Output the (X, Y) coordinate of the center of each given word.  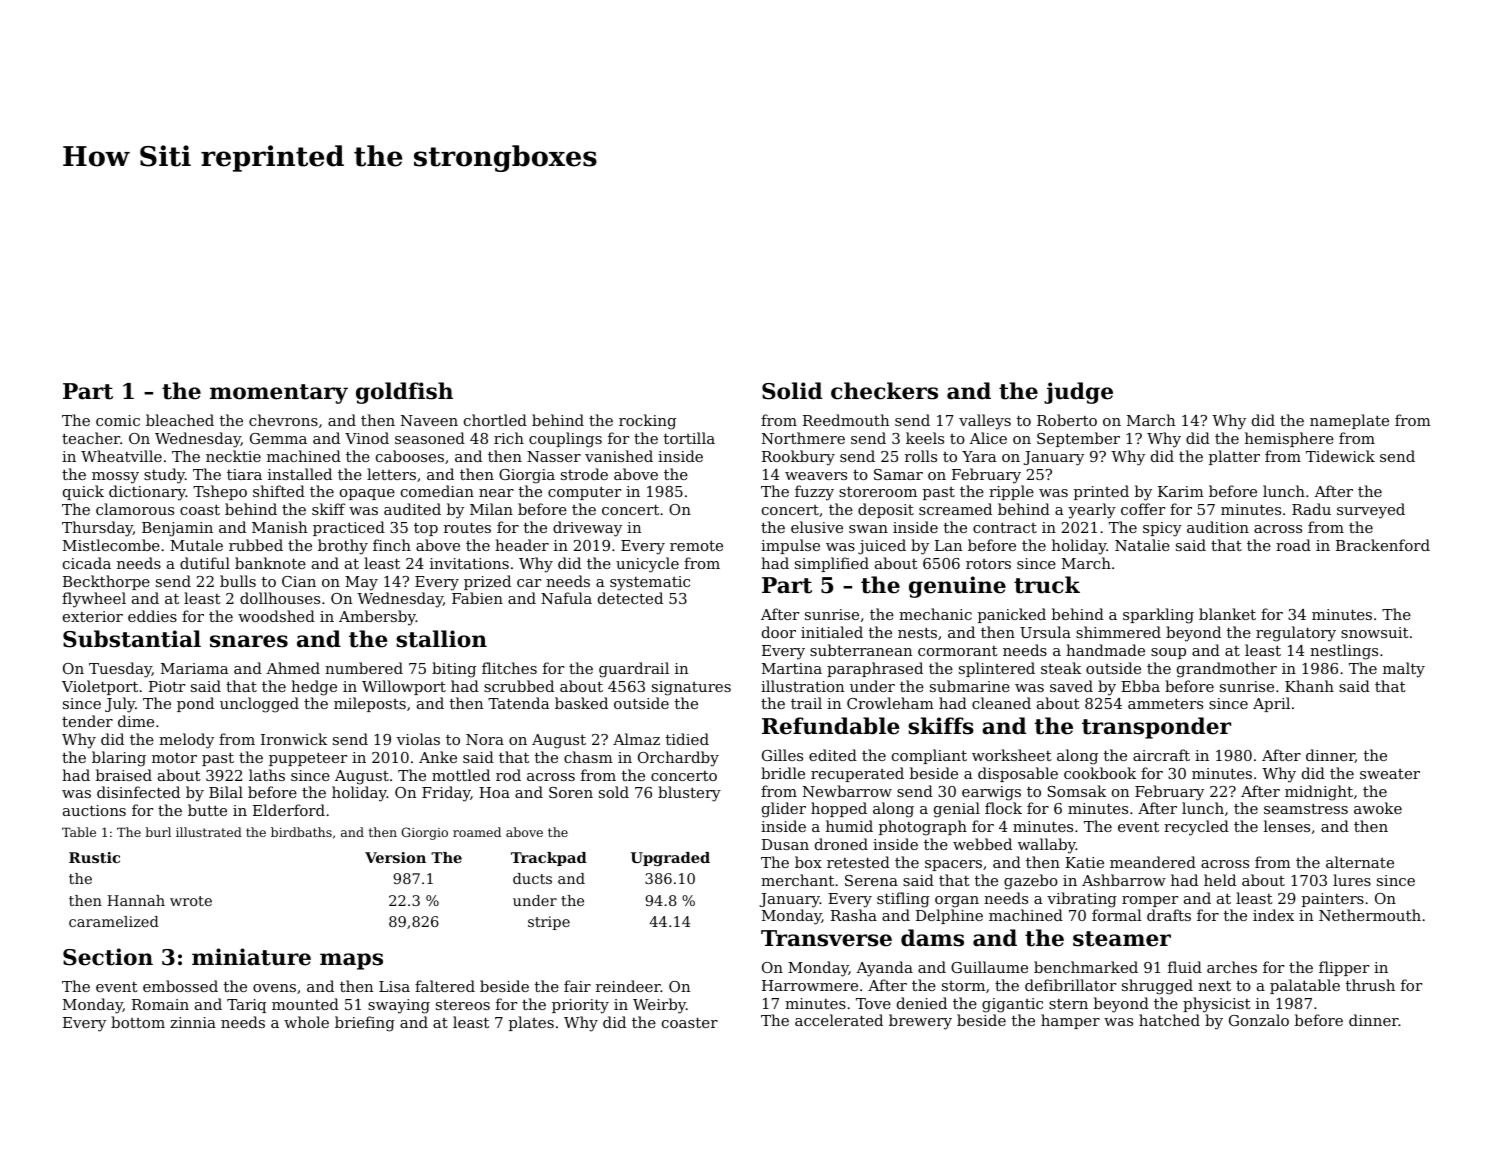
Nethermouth (1370, 915)
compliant (929, 756)
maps (351, 961)
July (120, 705)
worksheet (1012, 755)
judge (1078, 393)
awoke (1378, 808)
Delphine (949, 916)
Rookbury (798, 458)
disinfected (138, 792)
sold (614, 792)
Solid (792, 391)
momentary (279, 394)
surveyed (1371, 511)
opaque (367, 494)
